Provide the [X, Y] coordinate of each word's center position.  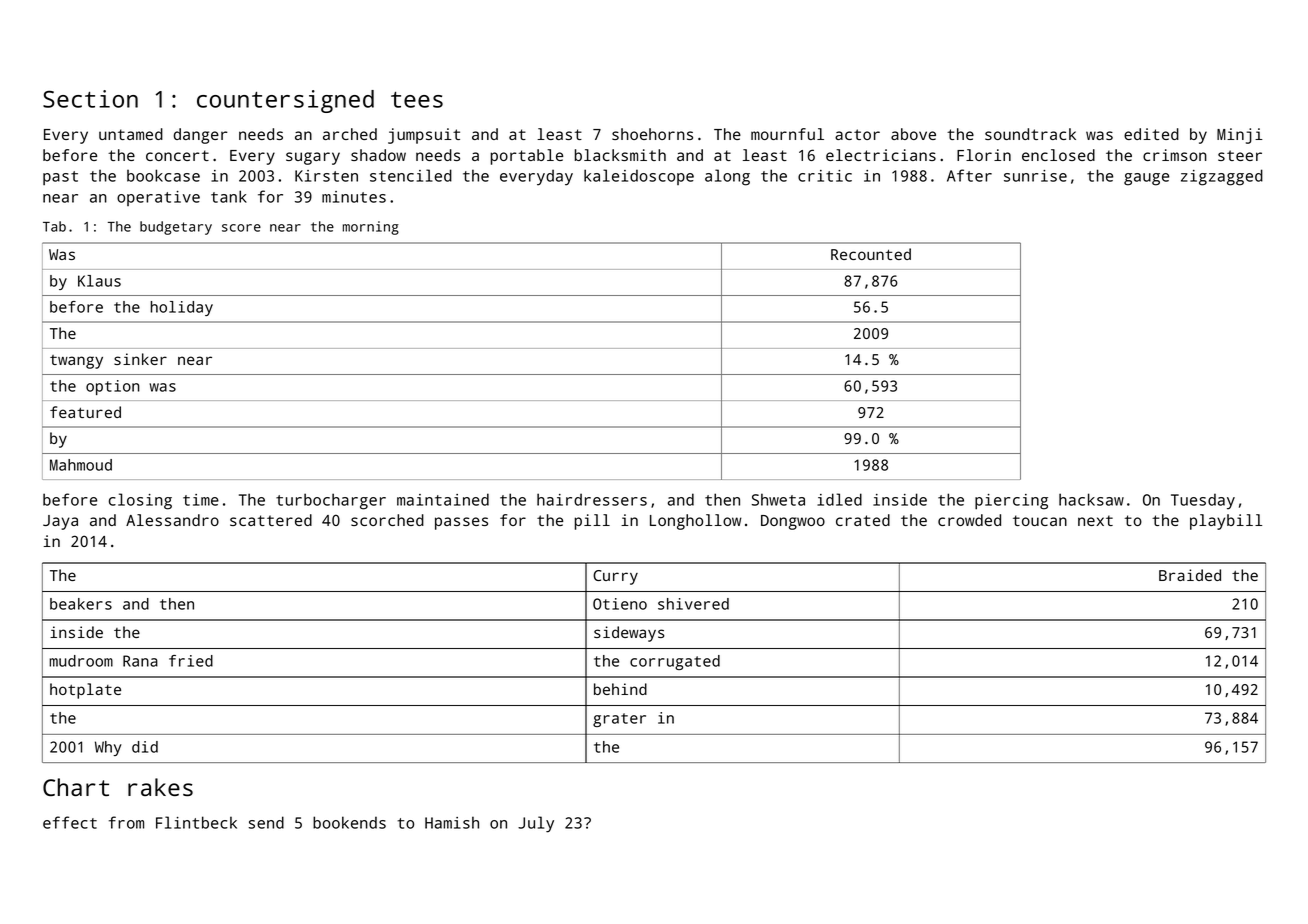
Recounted [871, 254]
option [113, 387]
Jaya [60, 522]
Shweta [778, 499]
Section [90, 99]
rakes [160, 787]
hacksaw [1091, 499]
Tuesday [1203, 501]
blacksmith [620, 155]
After [969, 175]
